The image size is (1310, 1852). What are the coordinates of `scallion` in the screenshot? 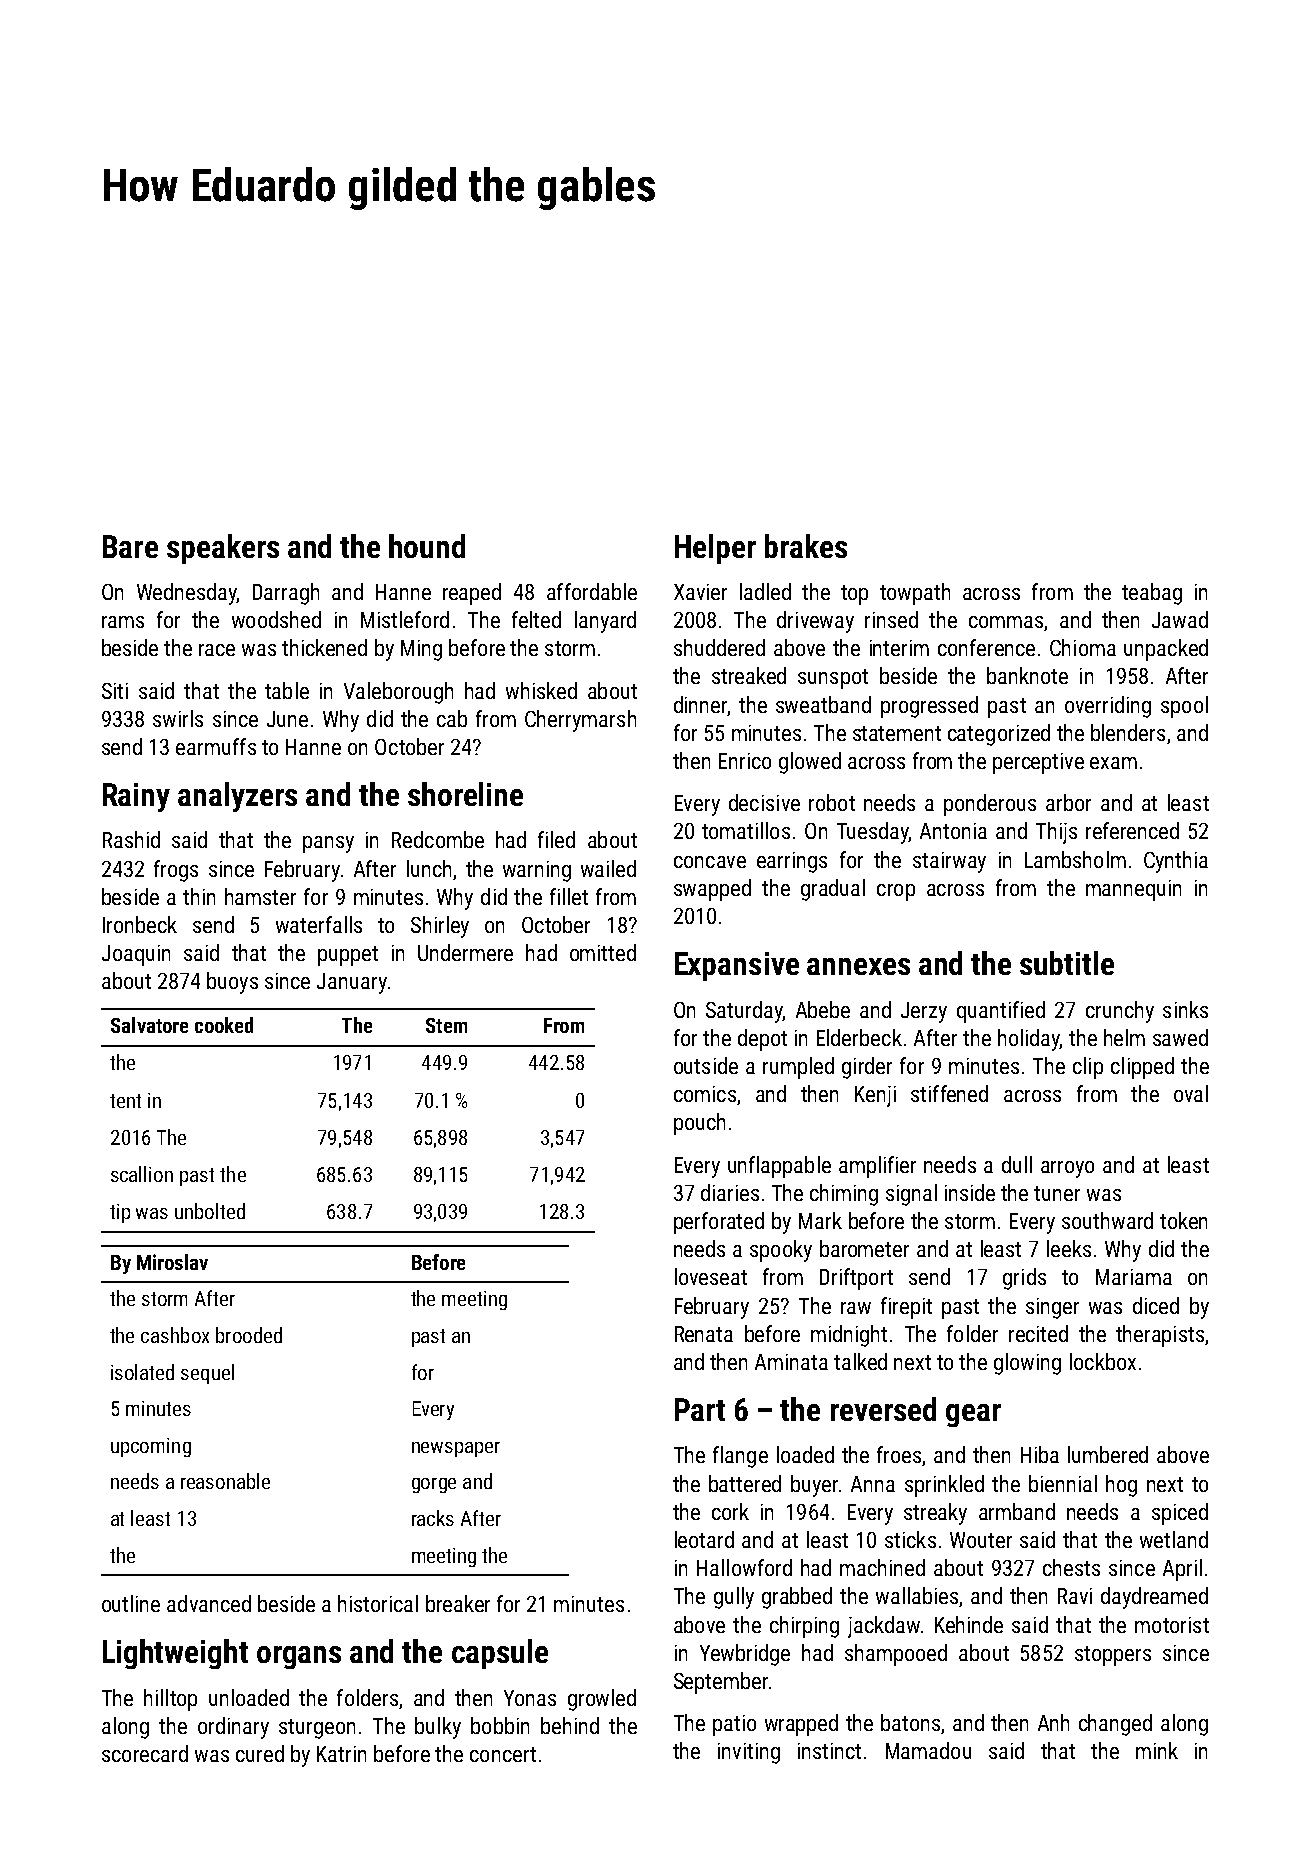 It's located at (142, 1174).
